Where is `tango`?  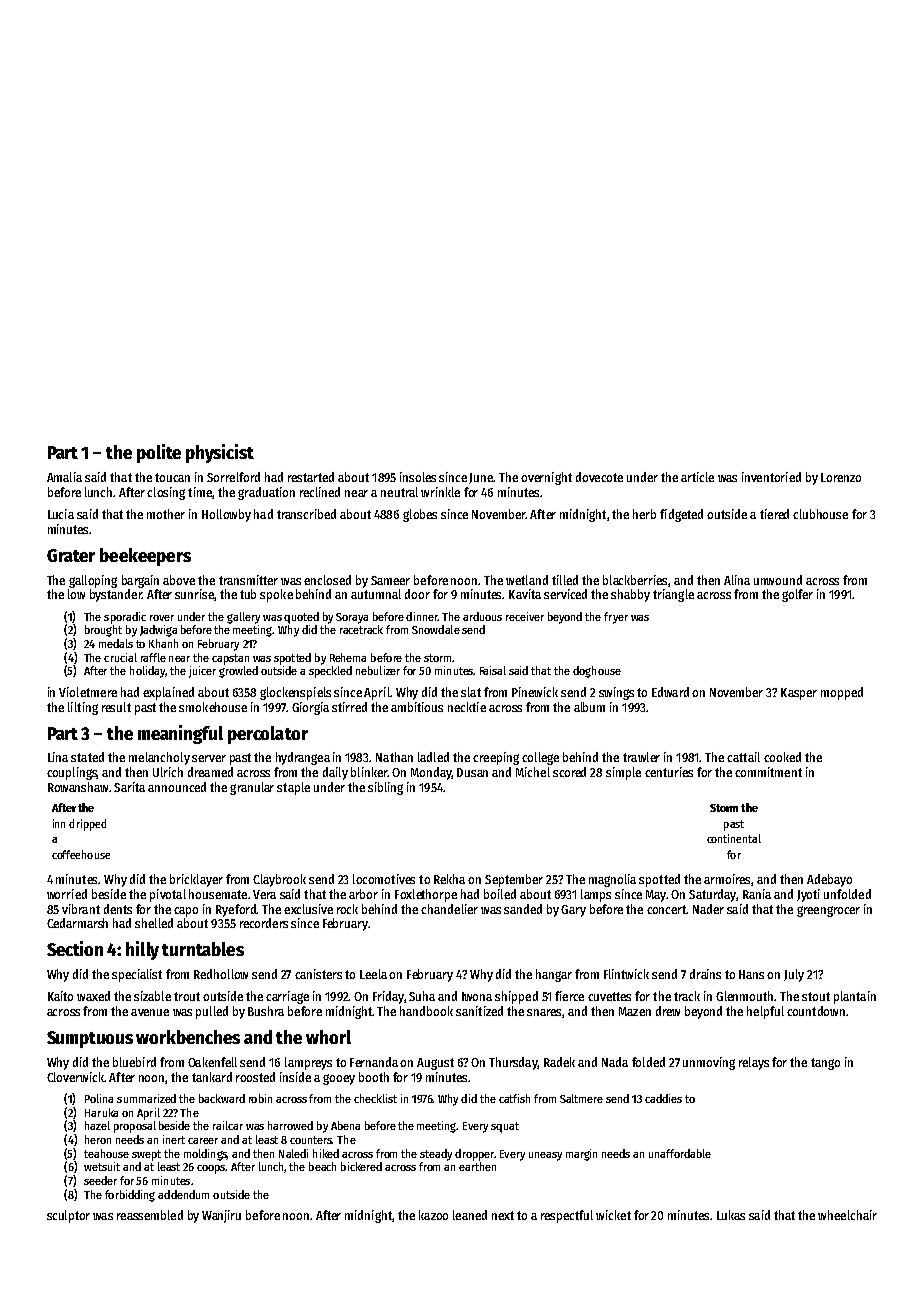 tango is located at coordinates (825, 1064).
